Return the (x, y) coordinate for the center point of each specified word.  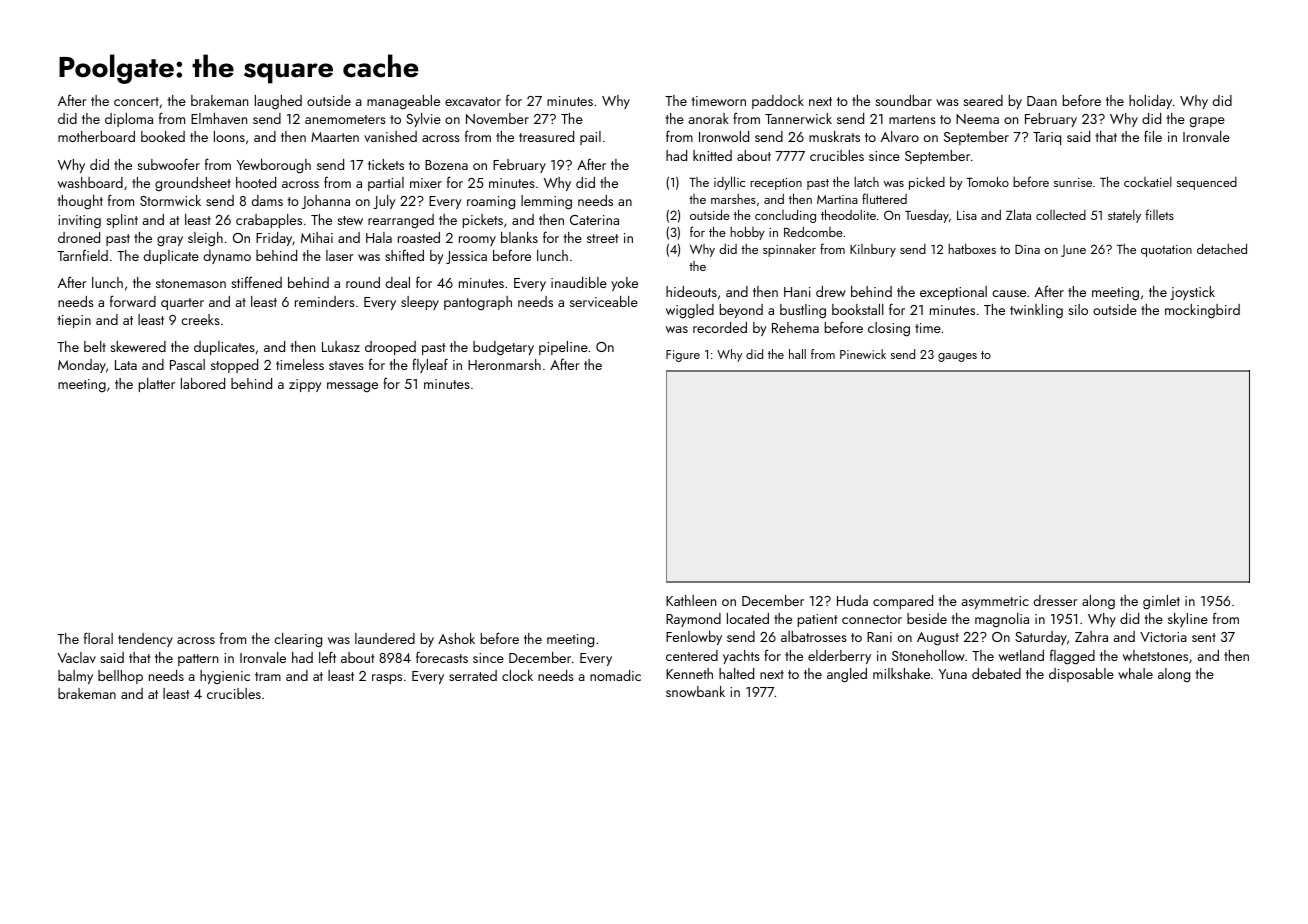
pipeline (563, 348)
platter (157, 385)
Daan (1042, 101)
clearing (298, 640)
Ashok (456, 638)
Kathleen (691, 600)
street (602, 238)
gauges (957, 357)
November (497, 118)
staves (346, 365)
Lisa (967, 215)
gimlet (1161, 602)
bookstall (857, 309)
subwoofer (168, 164)
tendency (145, 640)
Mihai (317, 237)
